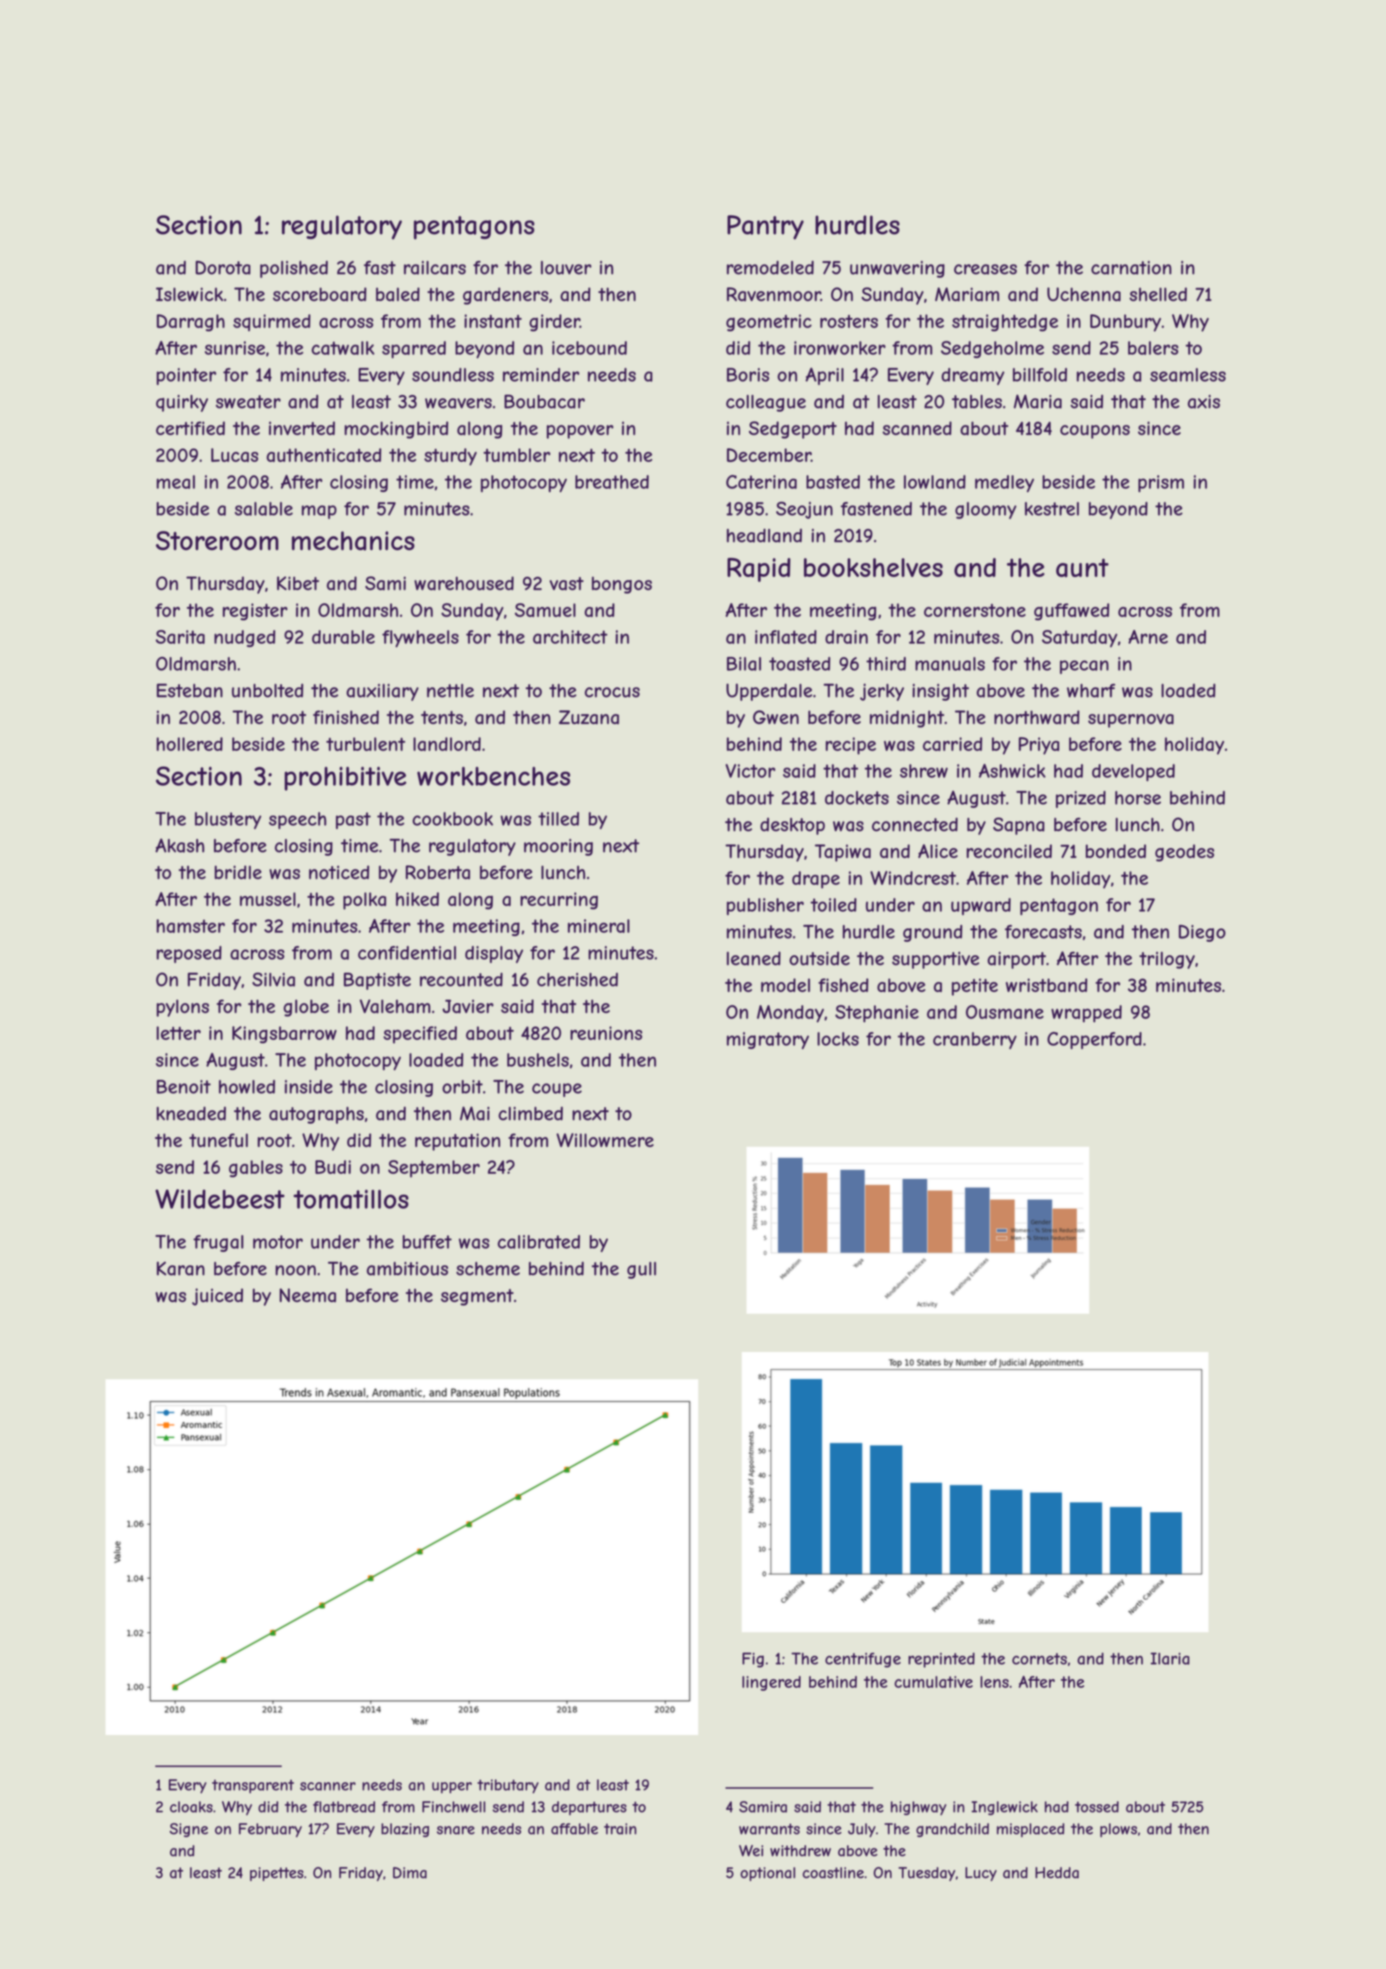 The image size is (1386, 1969). Describe the element at coordinates (1043, 932) in the image. I see `forecasts` at that location.
